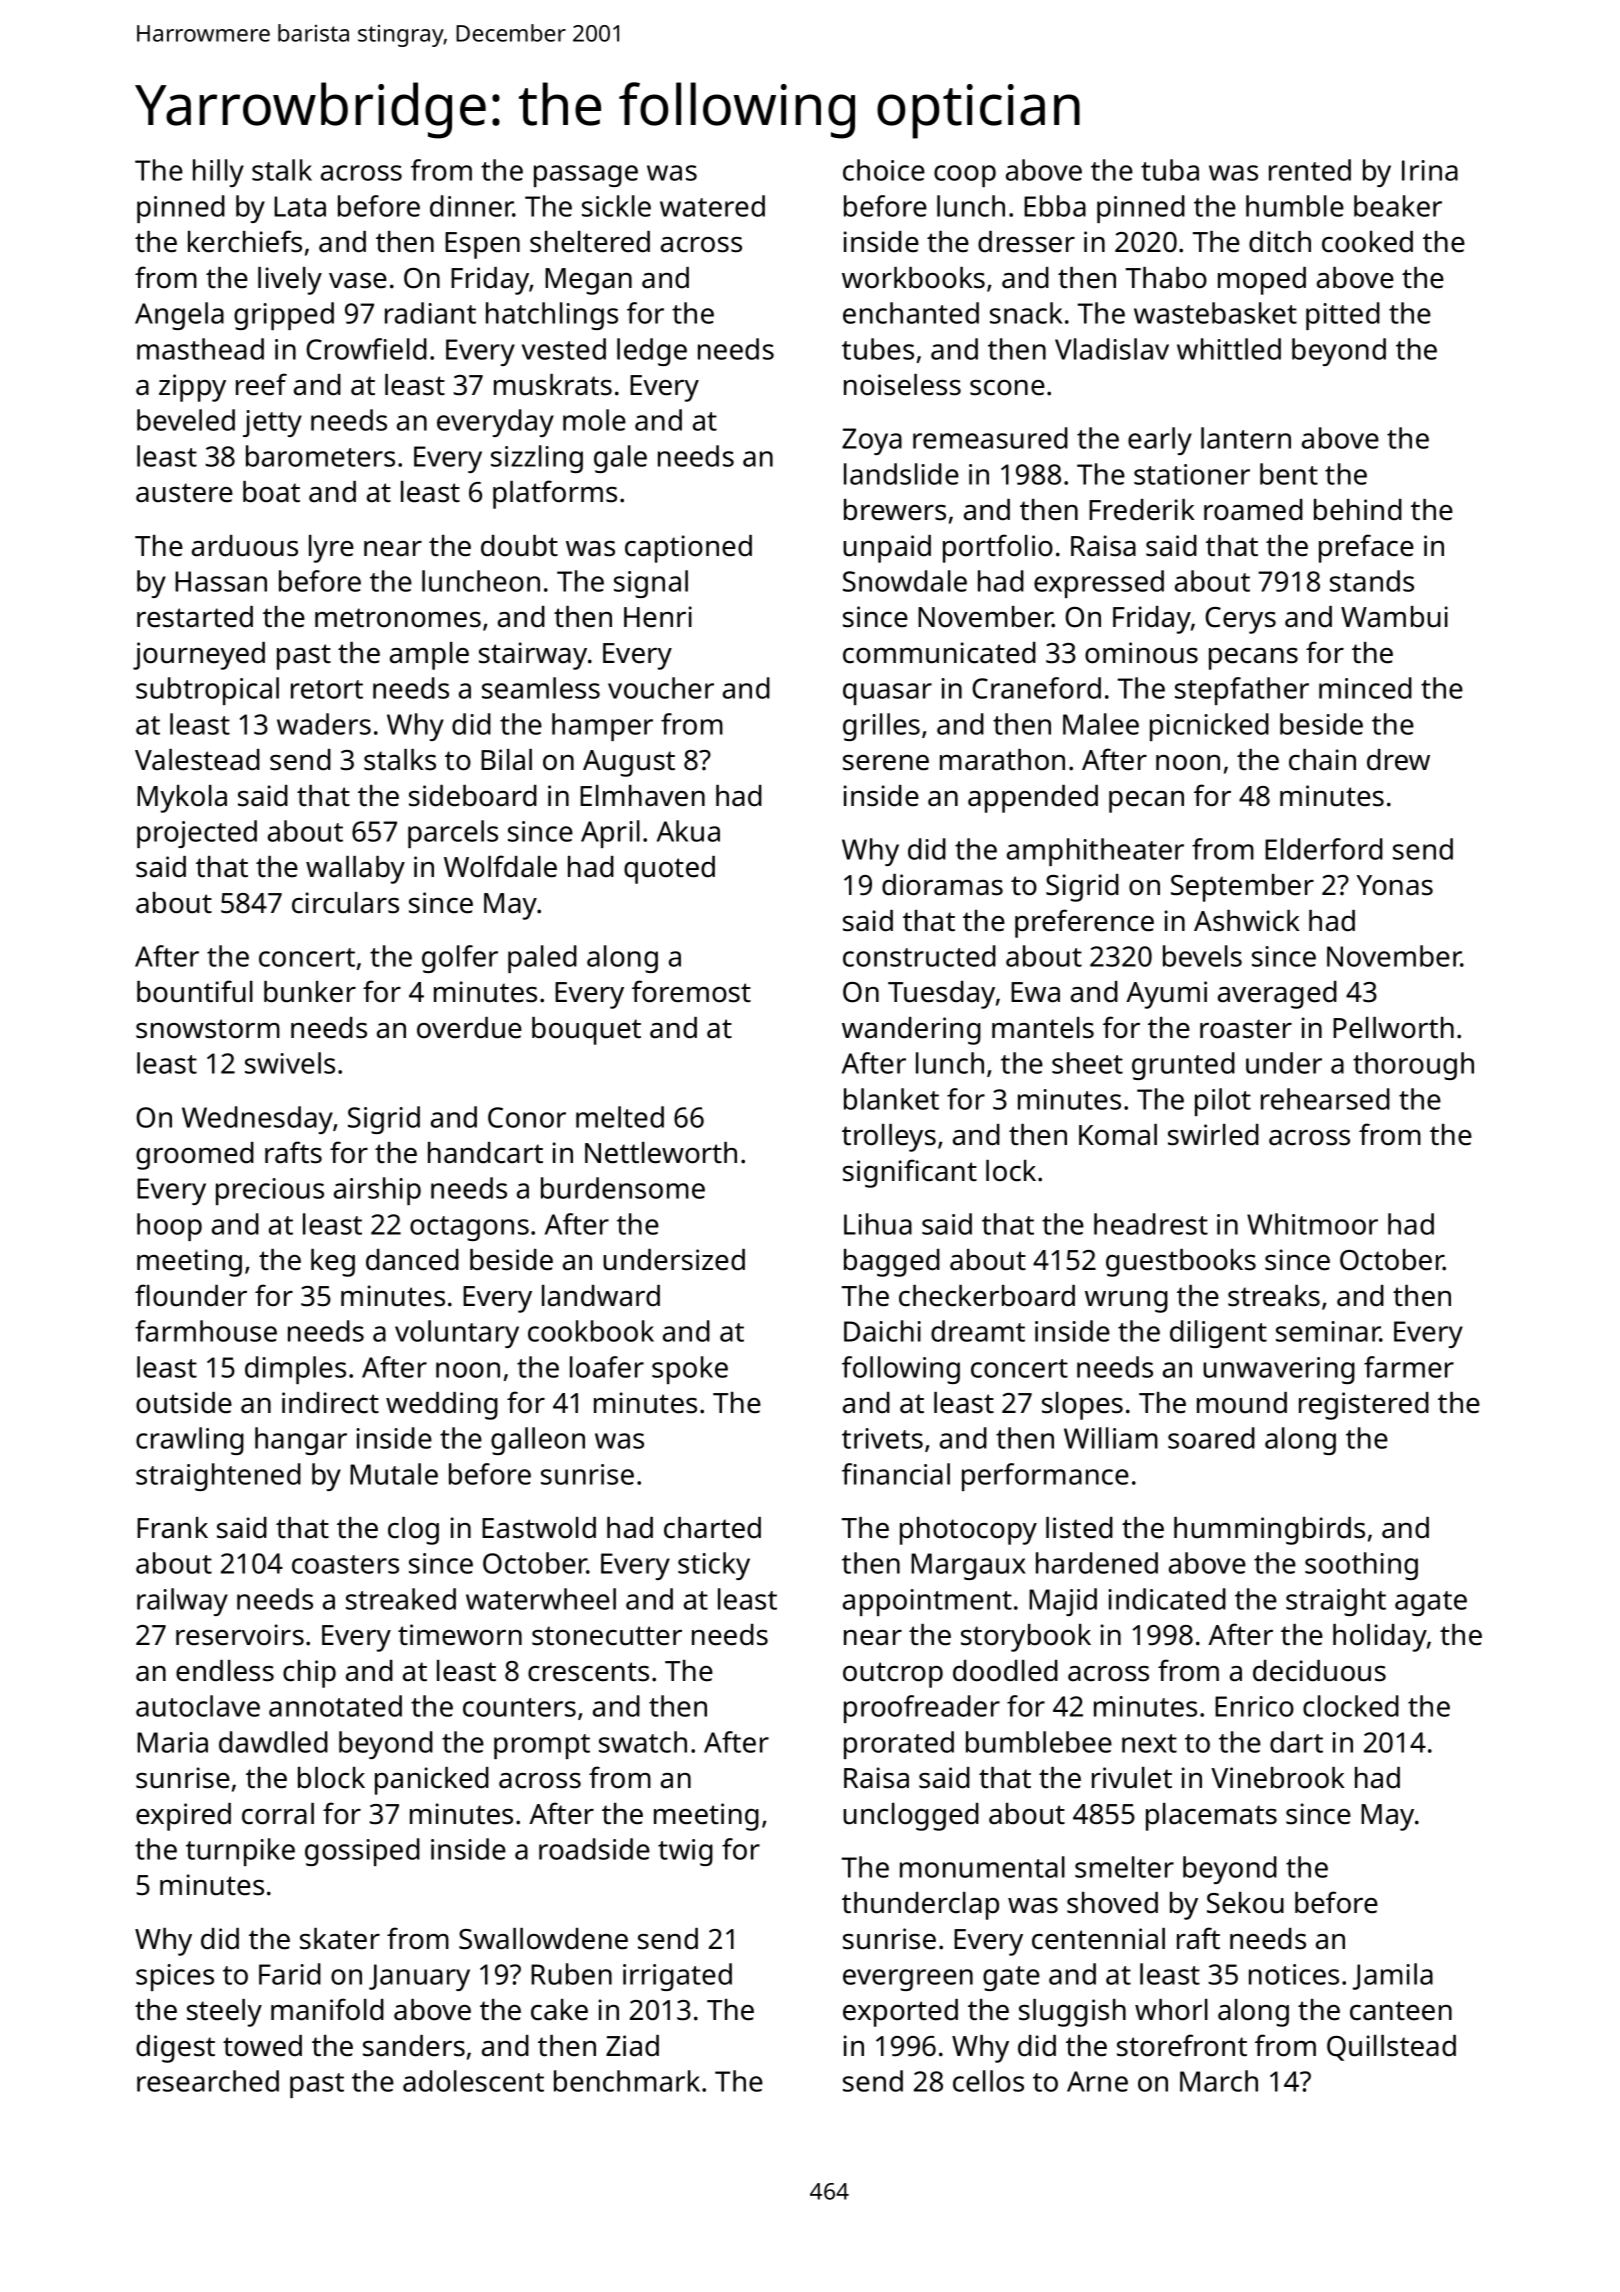 Image resolution: width=1620 pixels, height=2292 pixels. What do you see at coordinates (345, 1564) in the page?
I see `coasters` at bounding box center [345, 1564].
